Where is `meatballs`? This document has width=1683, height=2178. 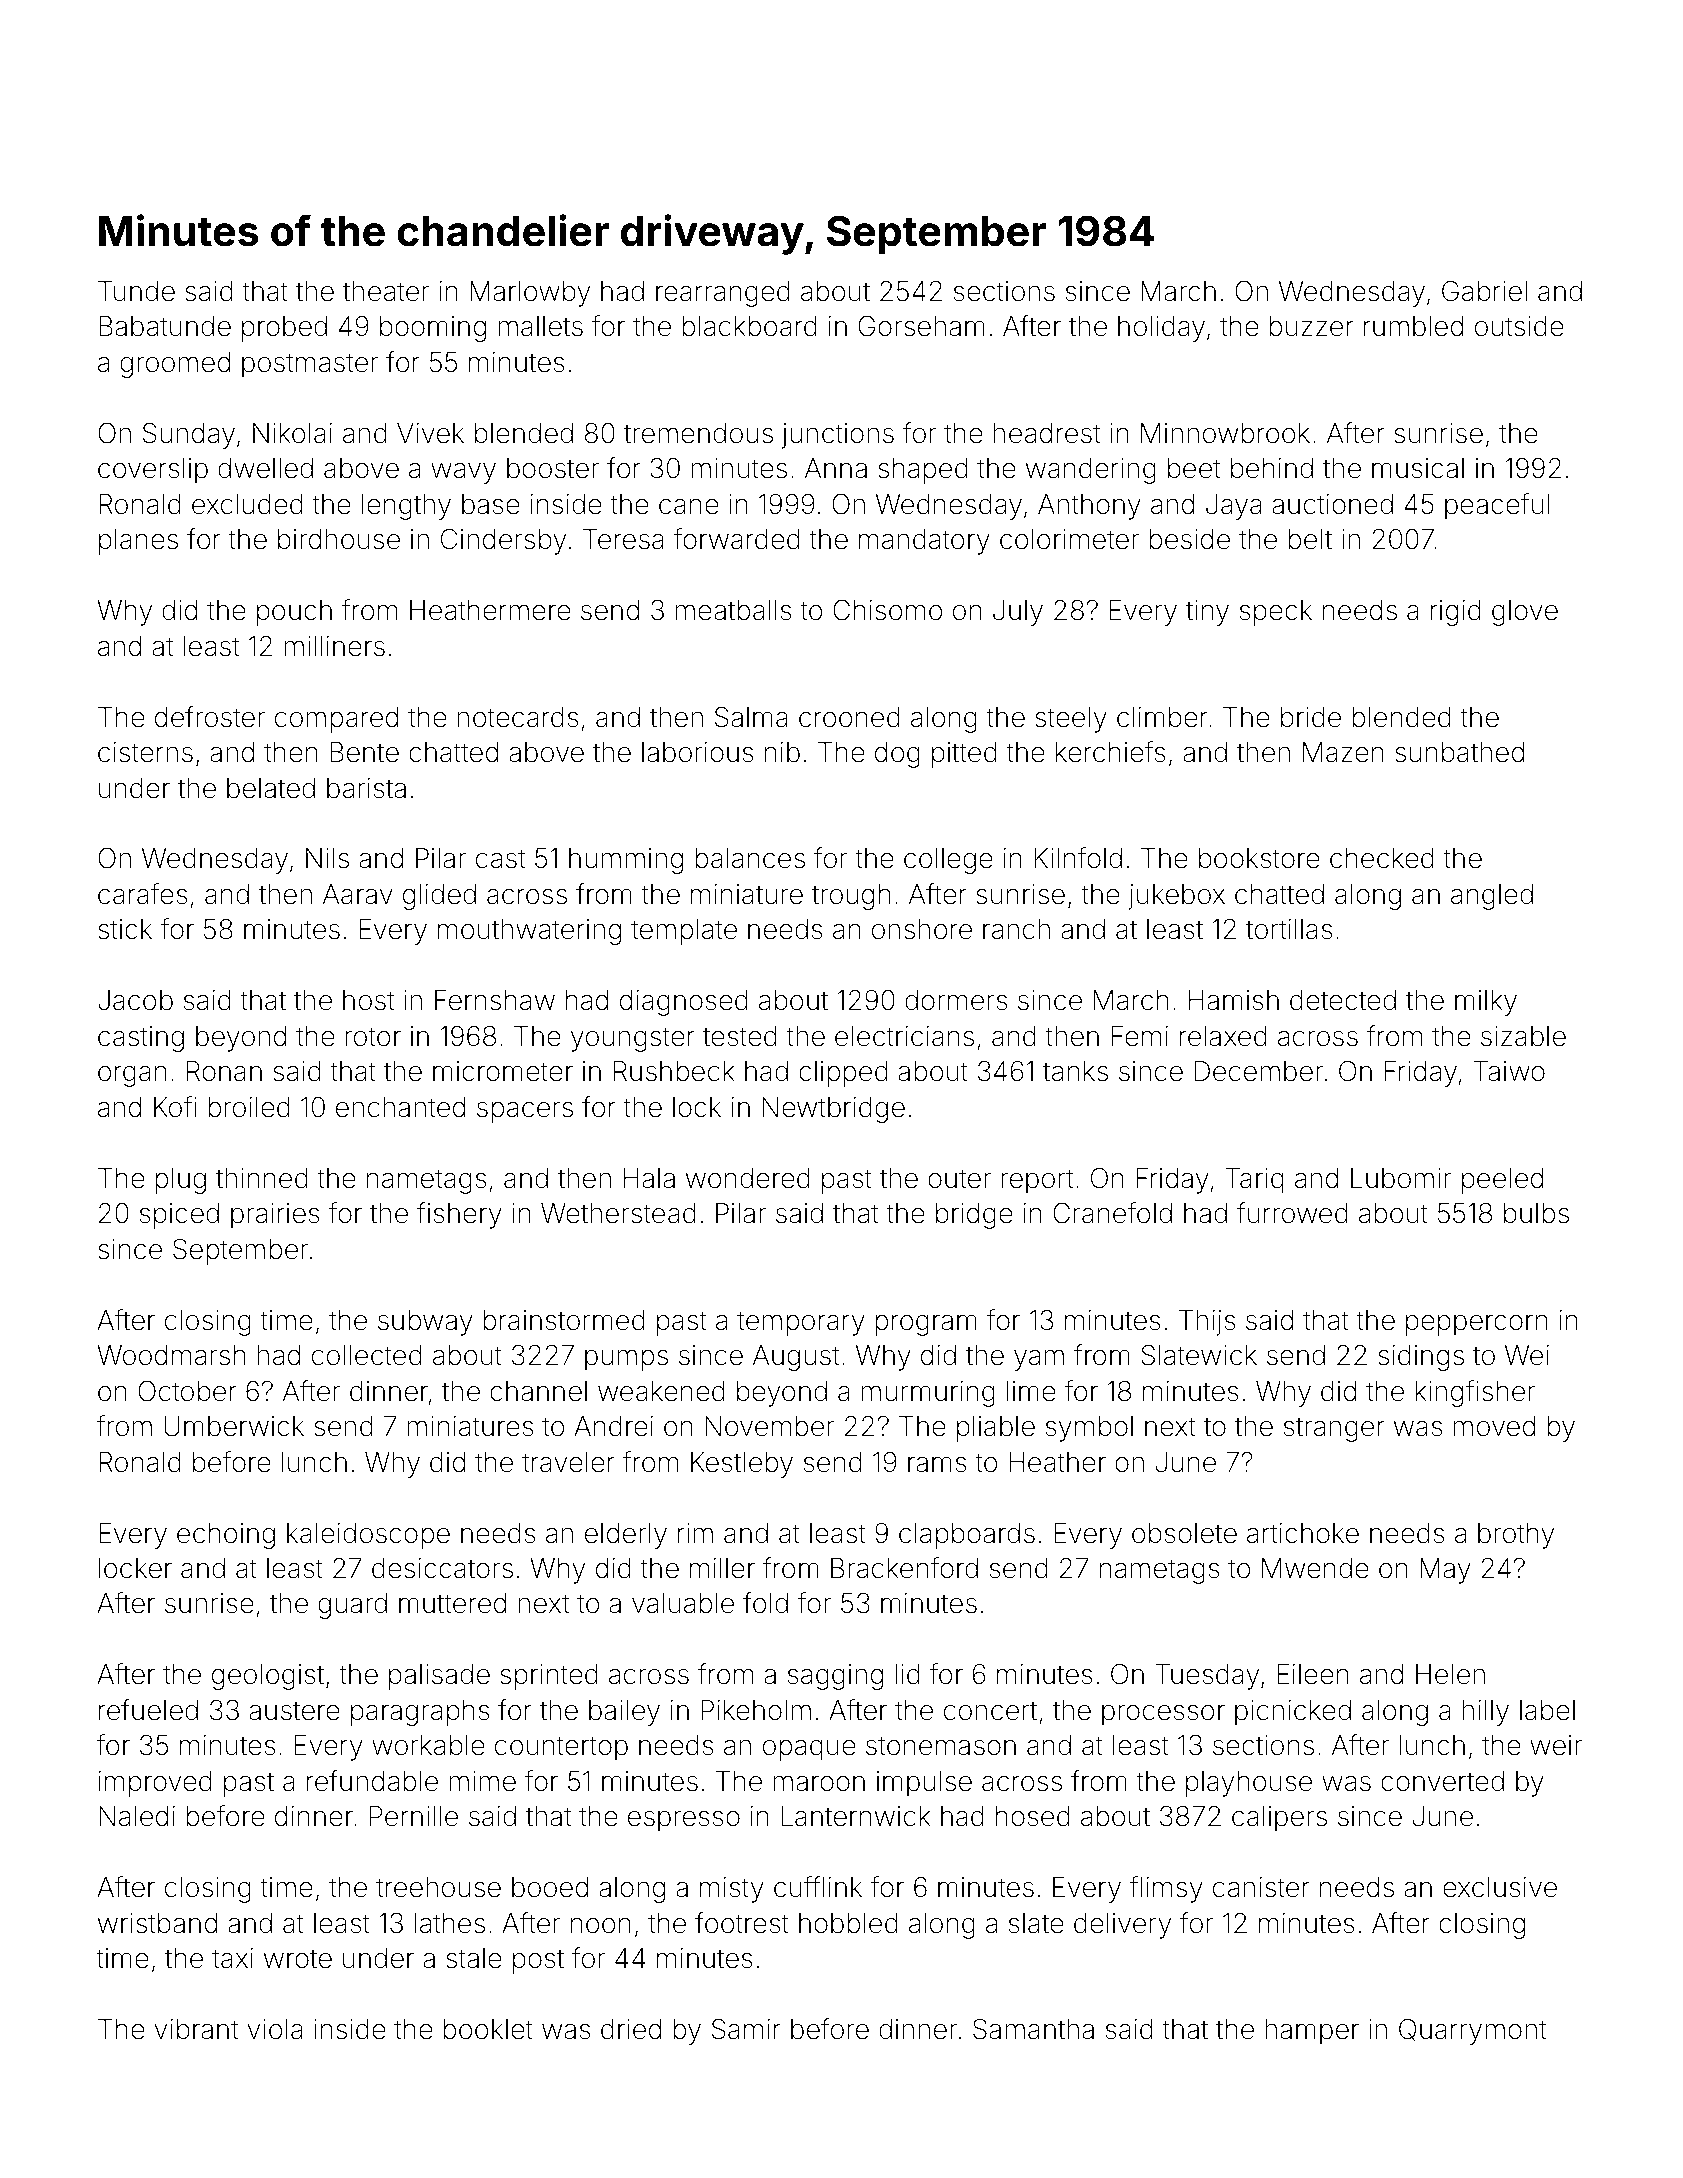
meatballs is located at coordinates (733, 610).
